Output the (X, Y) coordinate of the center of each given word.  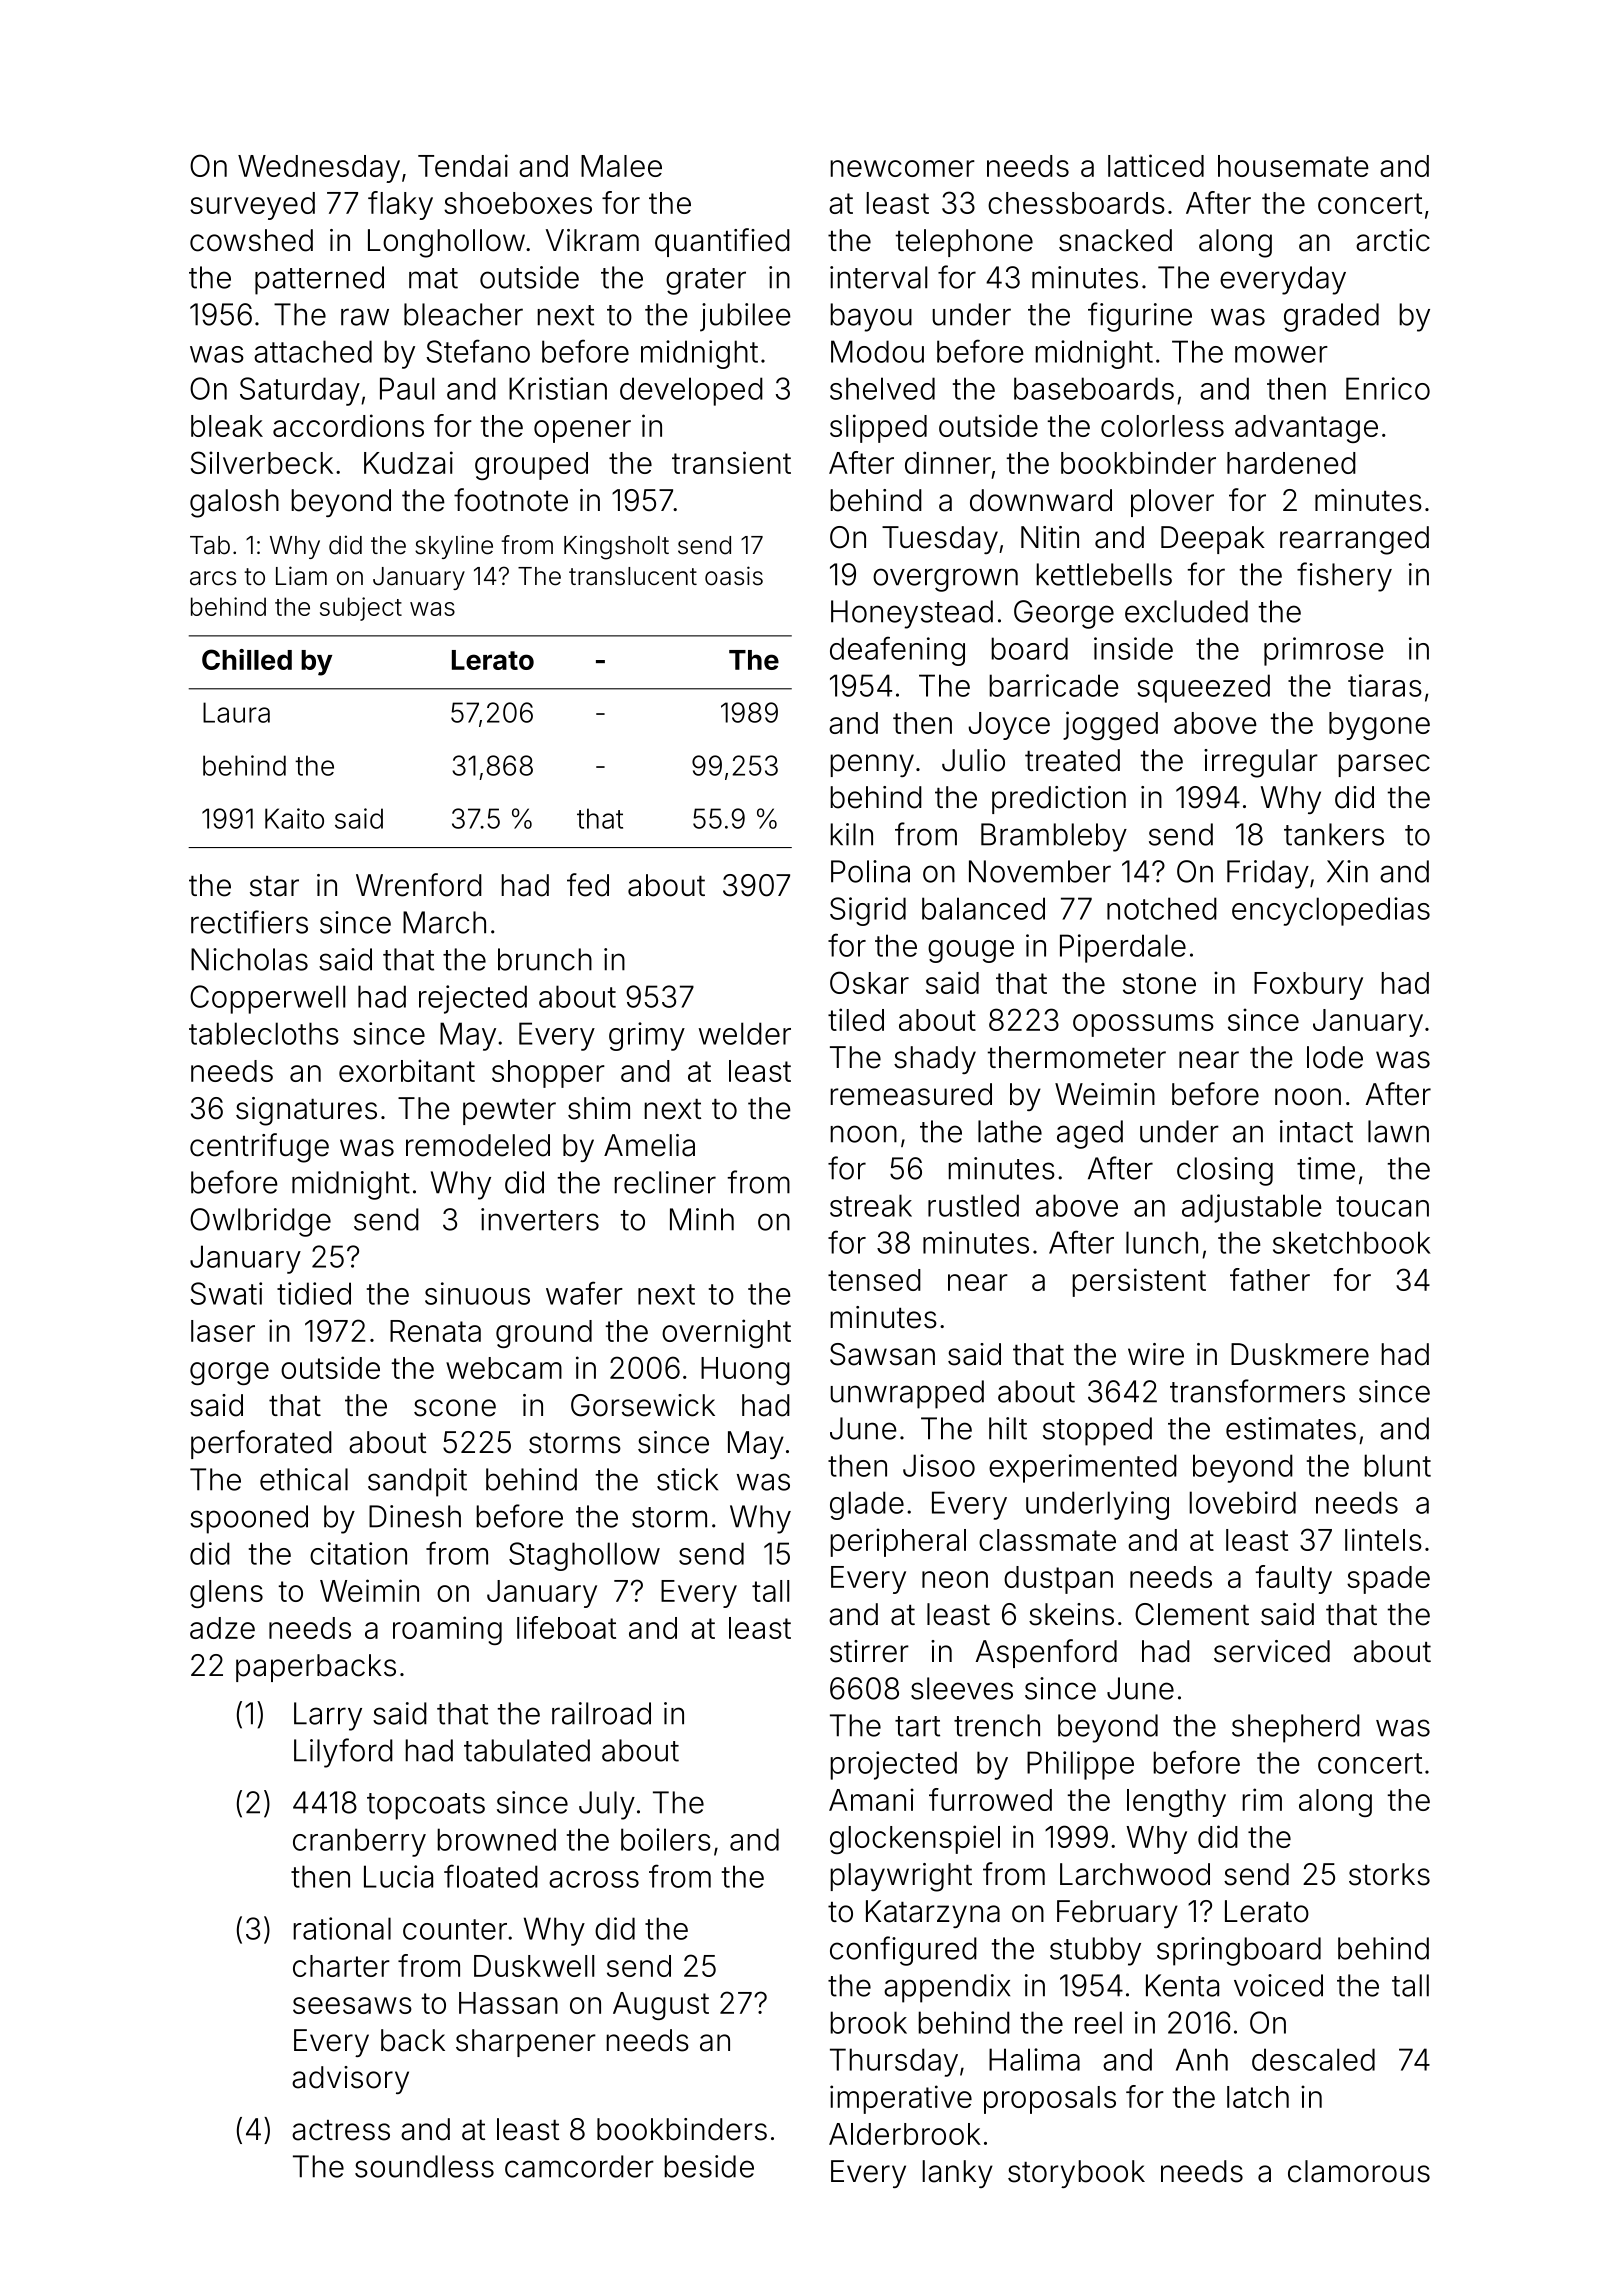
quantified (722, 242)
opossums (1143, 1025)
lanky (957, 2174)
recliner (665, 1182)
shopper (548, 1074)
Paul (407, 388)
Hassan (508, 2003)
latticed (1156, 165)
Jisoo (939, 1465)
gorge (229, 1373)
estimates (1291, 1428)
